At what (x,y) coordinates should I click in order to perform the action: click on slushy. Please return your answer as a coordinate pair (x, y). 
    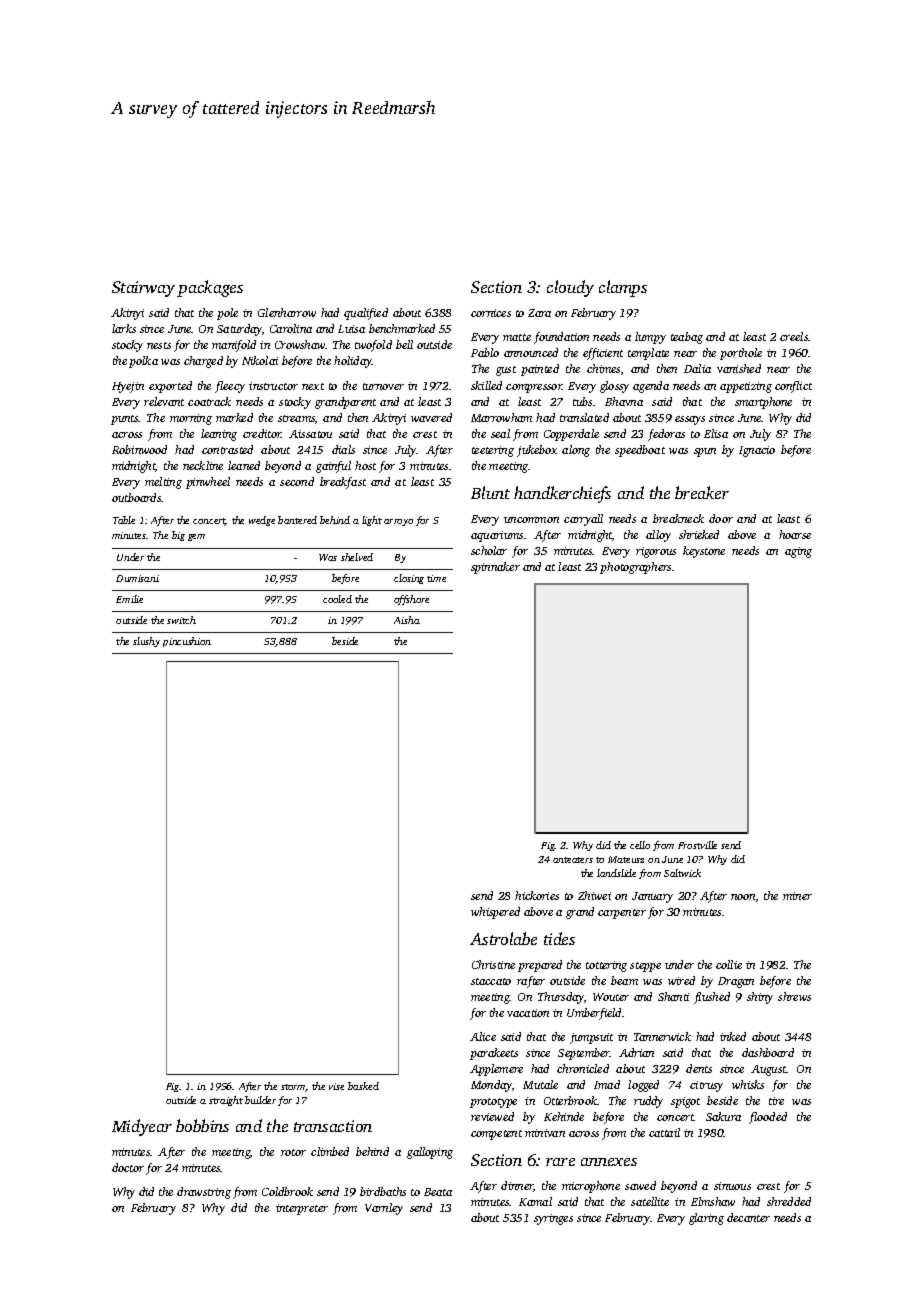
    Looking at the image, I should click on (146, 642).
